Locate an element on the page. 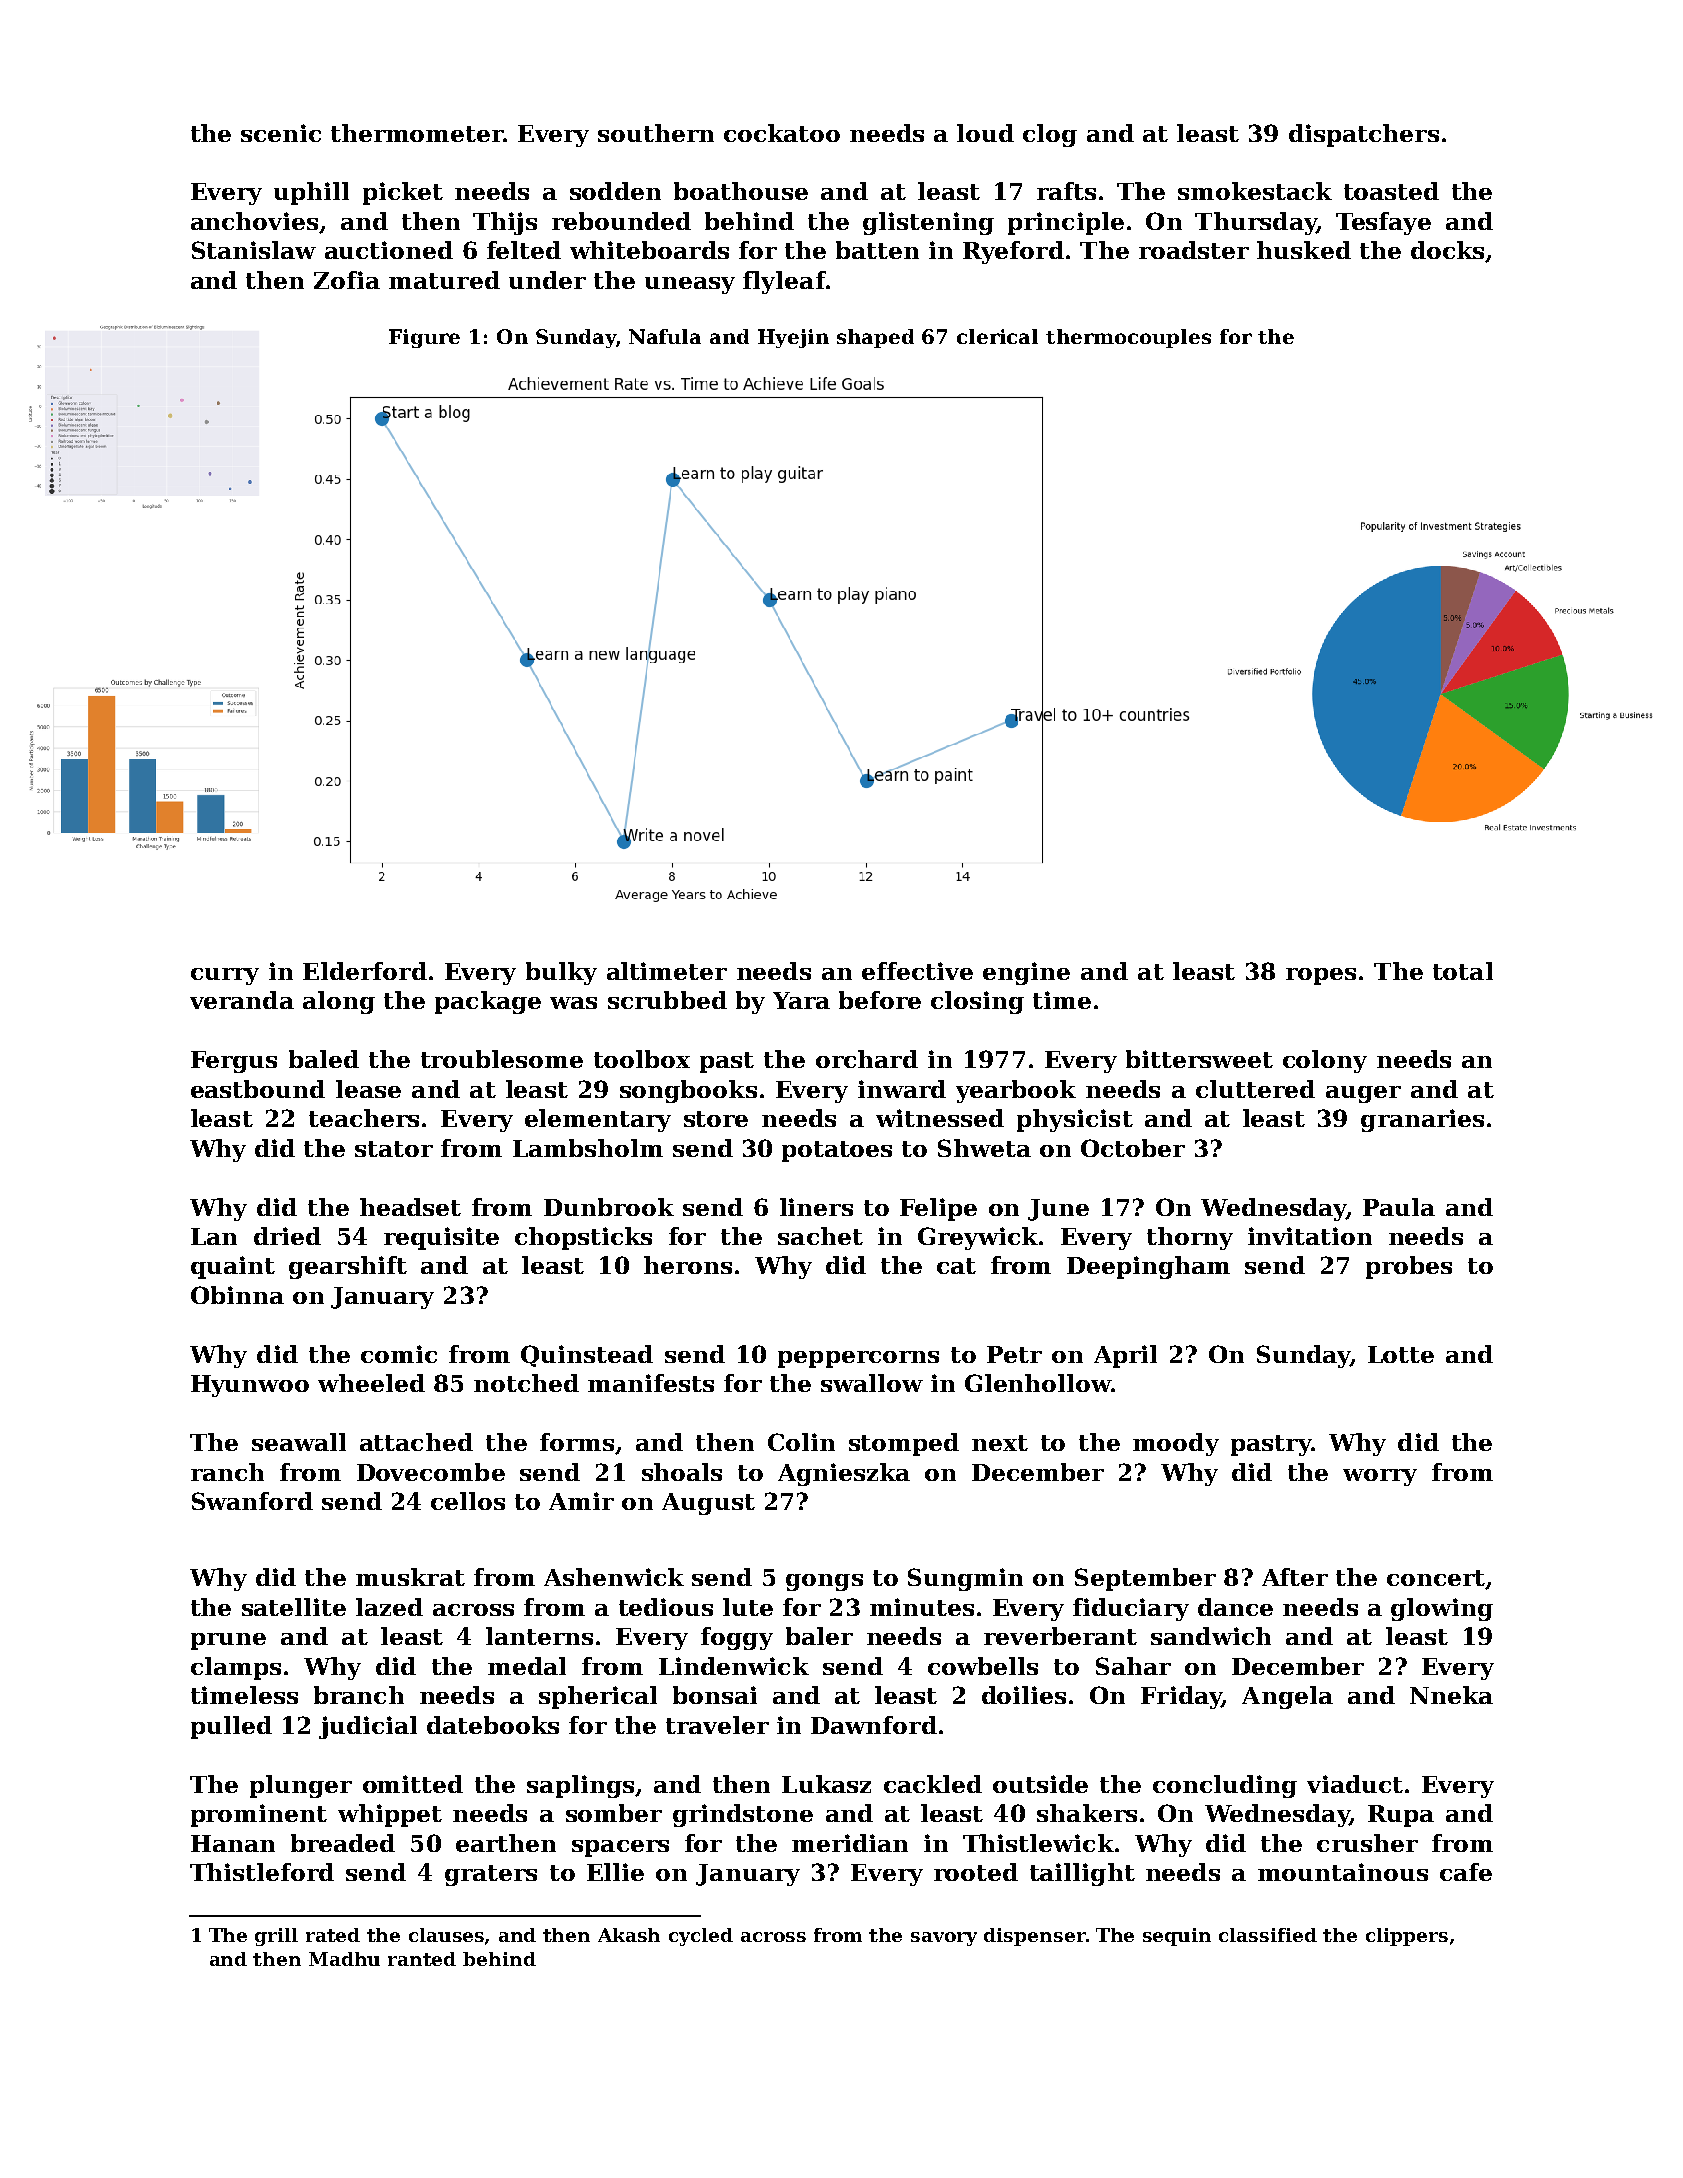 The width and height of the image is (1683, 2178). minutes is located at coordinates (922, 1607).
